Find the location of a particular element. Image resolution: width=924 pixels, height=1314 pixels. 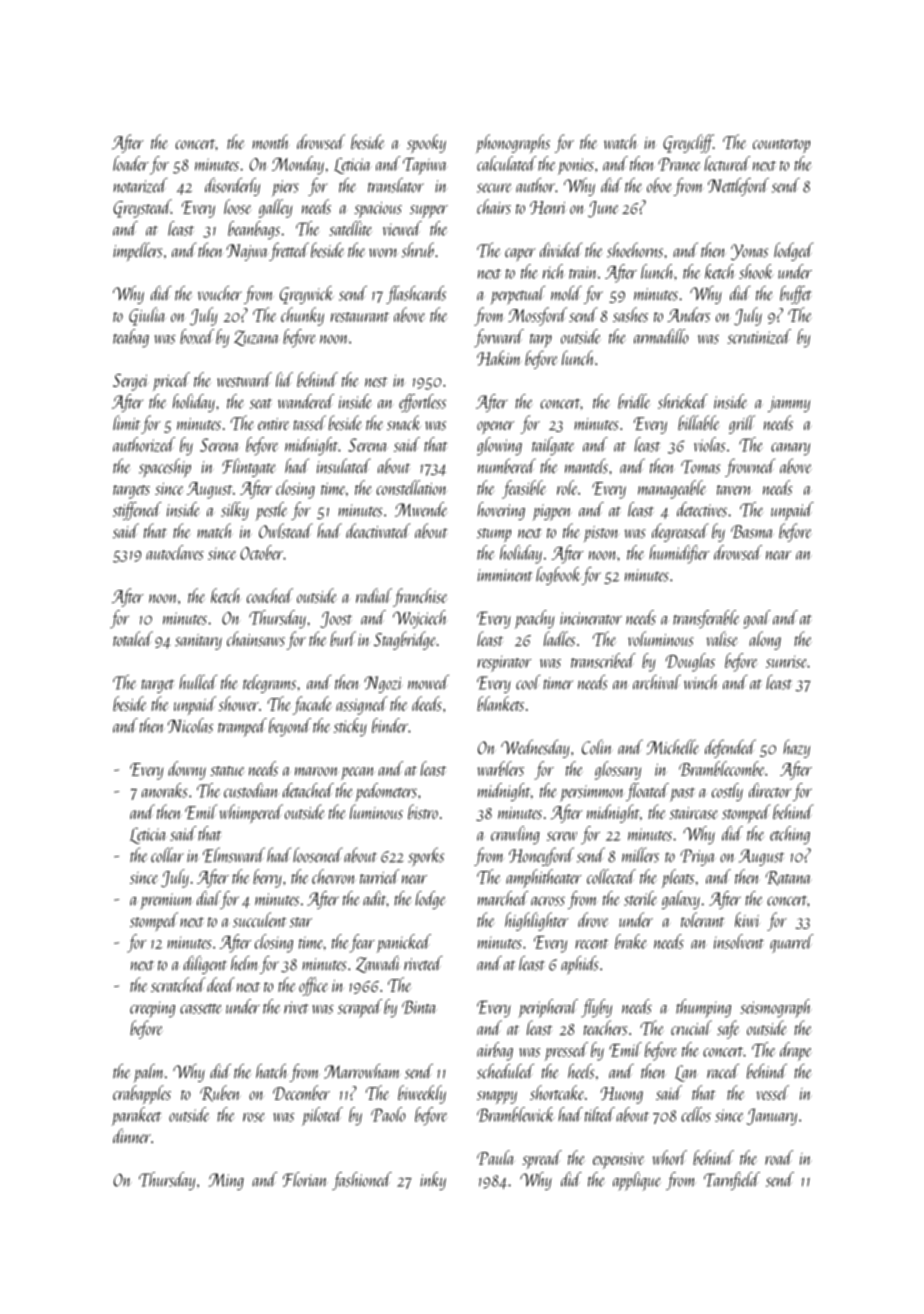

Henri is located at coordinates (547, 207).
